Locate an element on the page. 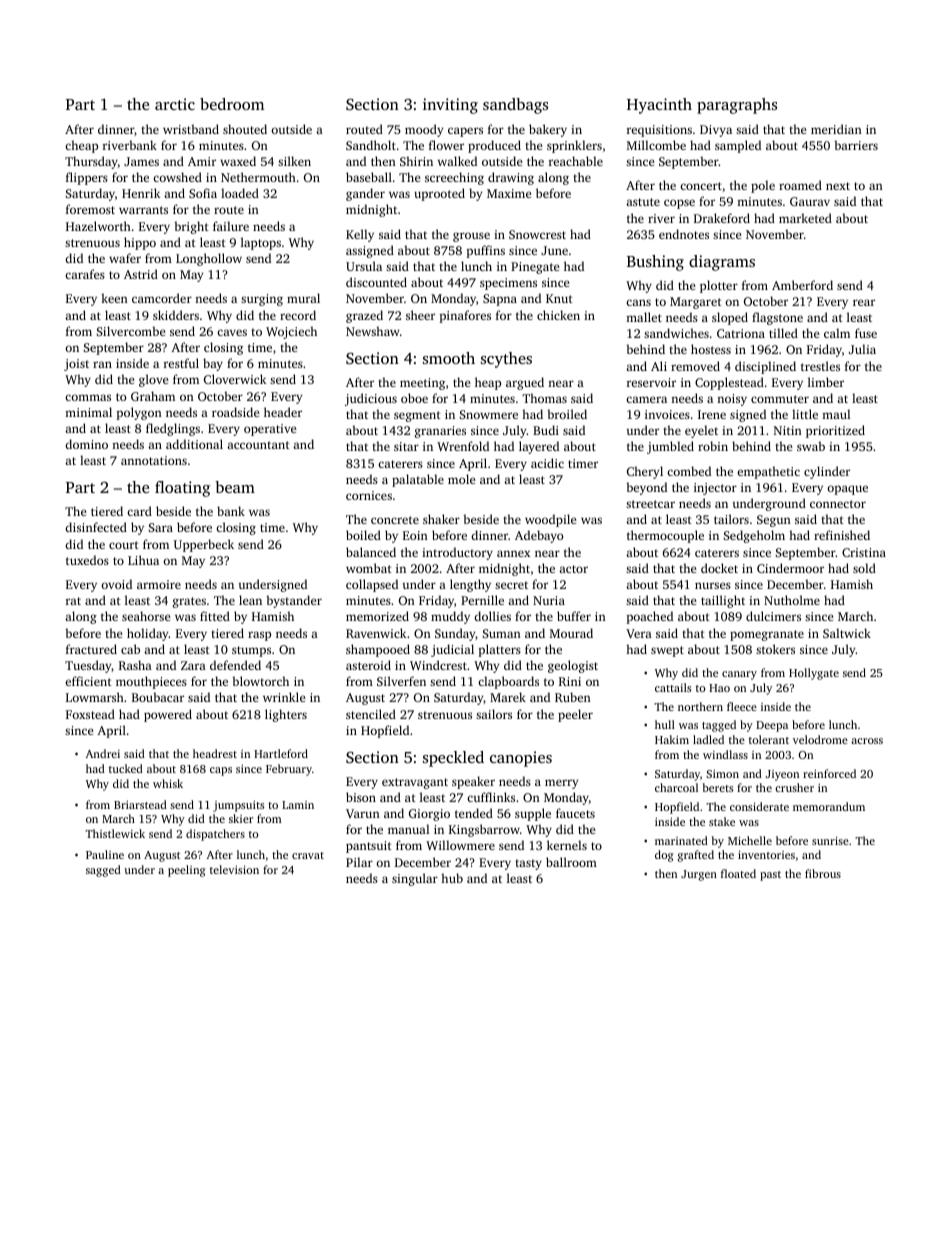  diagrams is located at coordinates (722, 263).
